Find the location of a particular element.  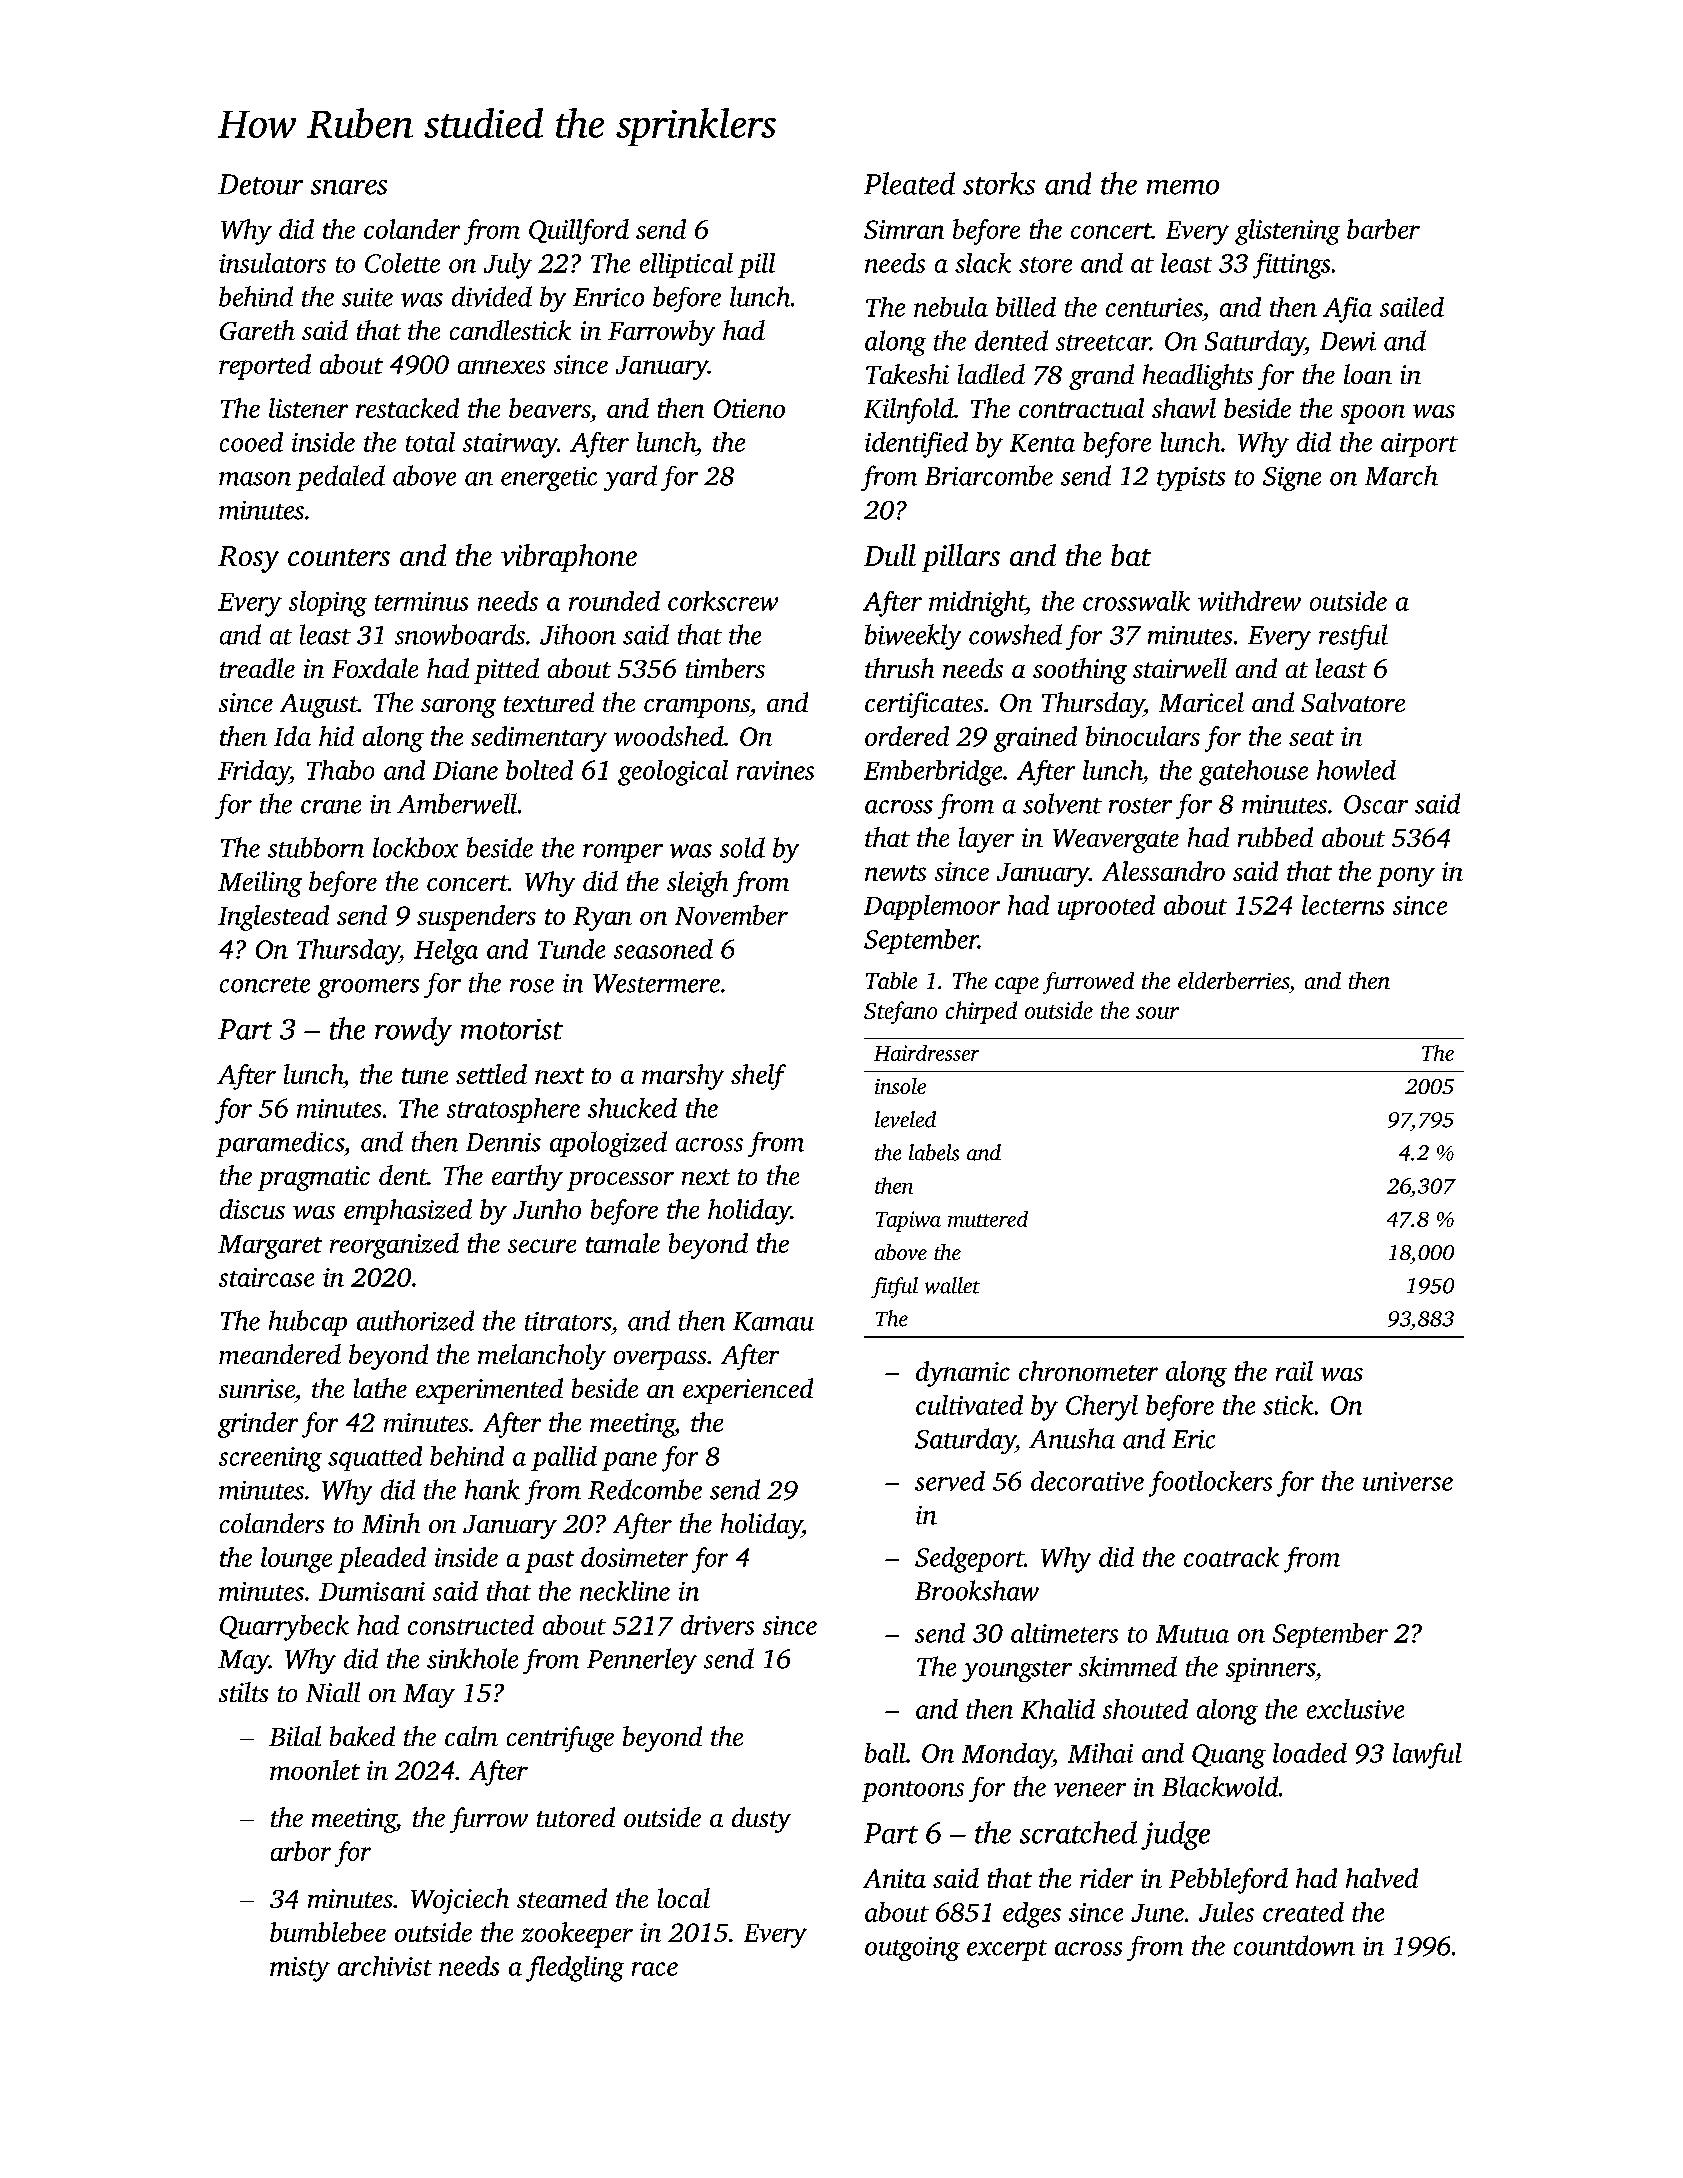

Brookshaw is located at coordinates (977, 1590).
